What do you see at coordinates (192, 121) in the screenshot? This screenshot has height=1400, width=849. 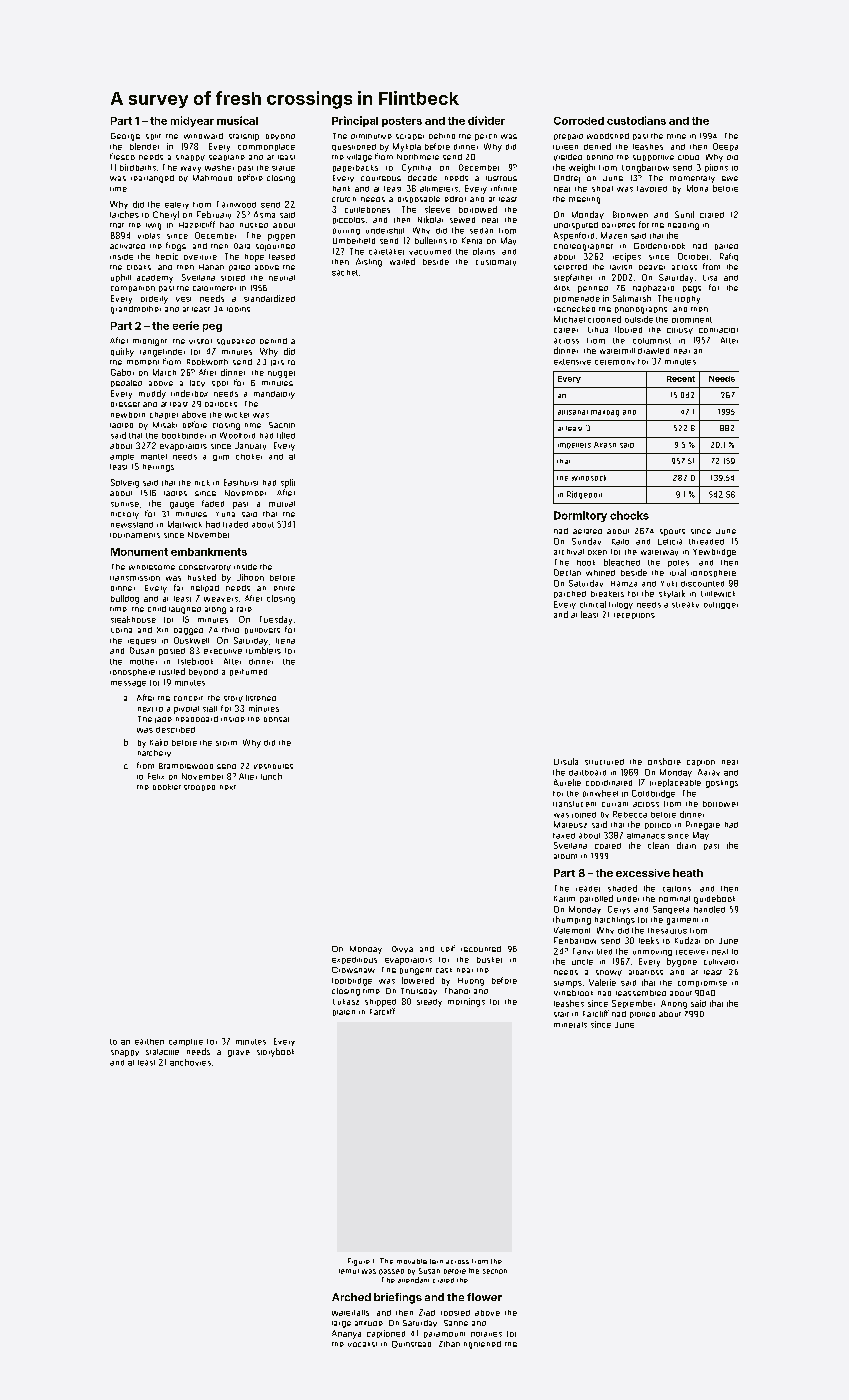 I see `midyear` at bounding box center [192, 121].
